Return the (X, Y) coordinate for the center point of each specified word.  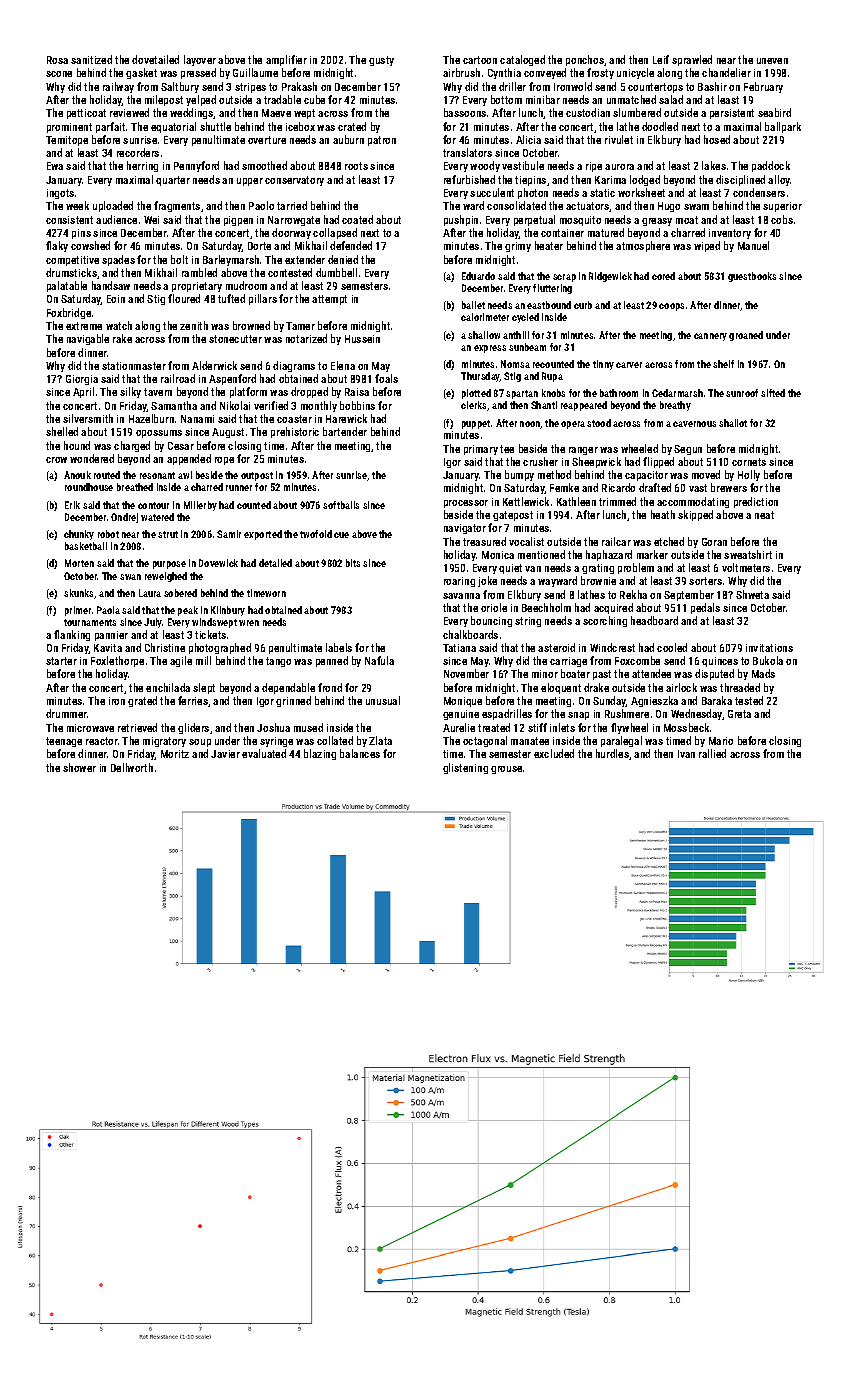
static (602, 193)
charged (132, 446)
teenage (64, 742)
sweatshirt (748, 554)
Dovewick (218, 563)
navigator (465, 529)
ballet (473, 305)
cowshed (90, 245)
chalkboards (470, 634)
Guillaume (255, 72)
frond (330, 687)
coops (671, 307)
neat (764, 515)
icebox (300, 126)
